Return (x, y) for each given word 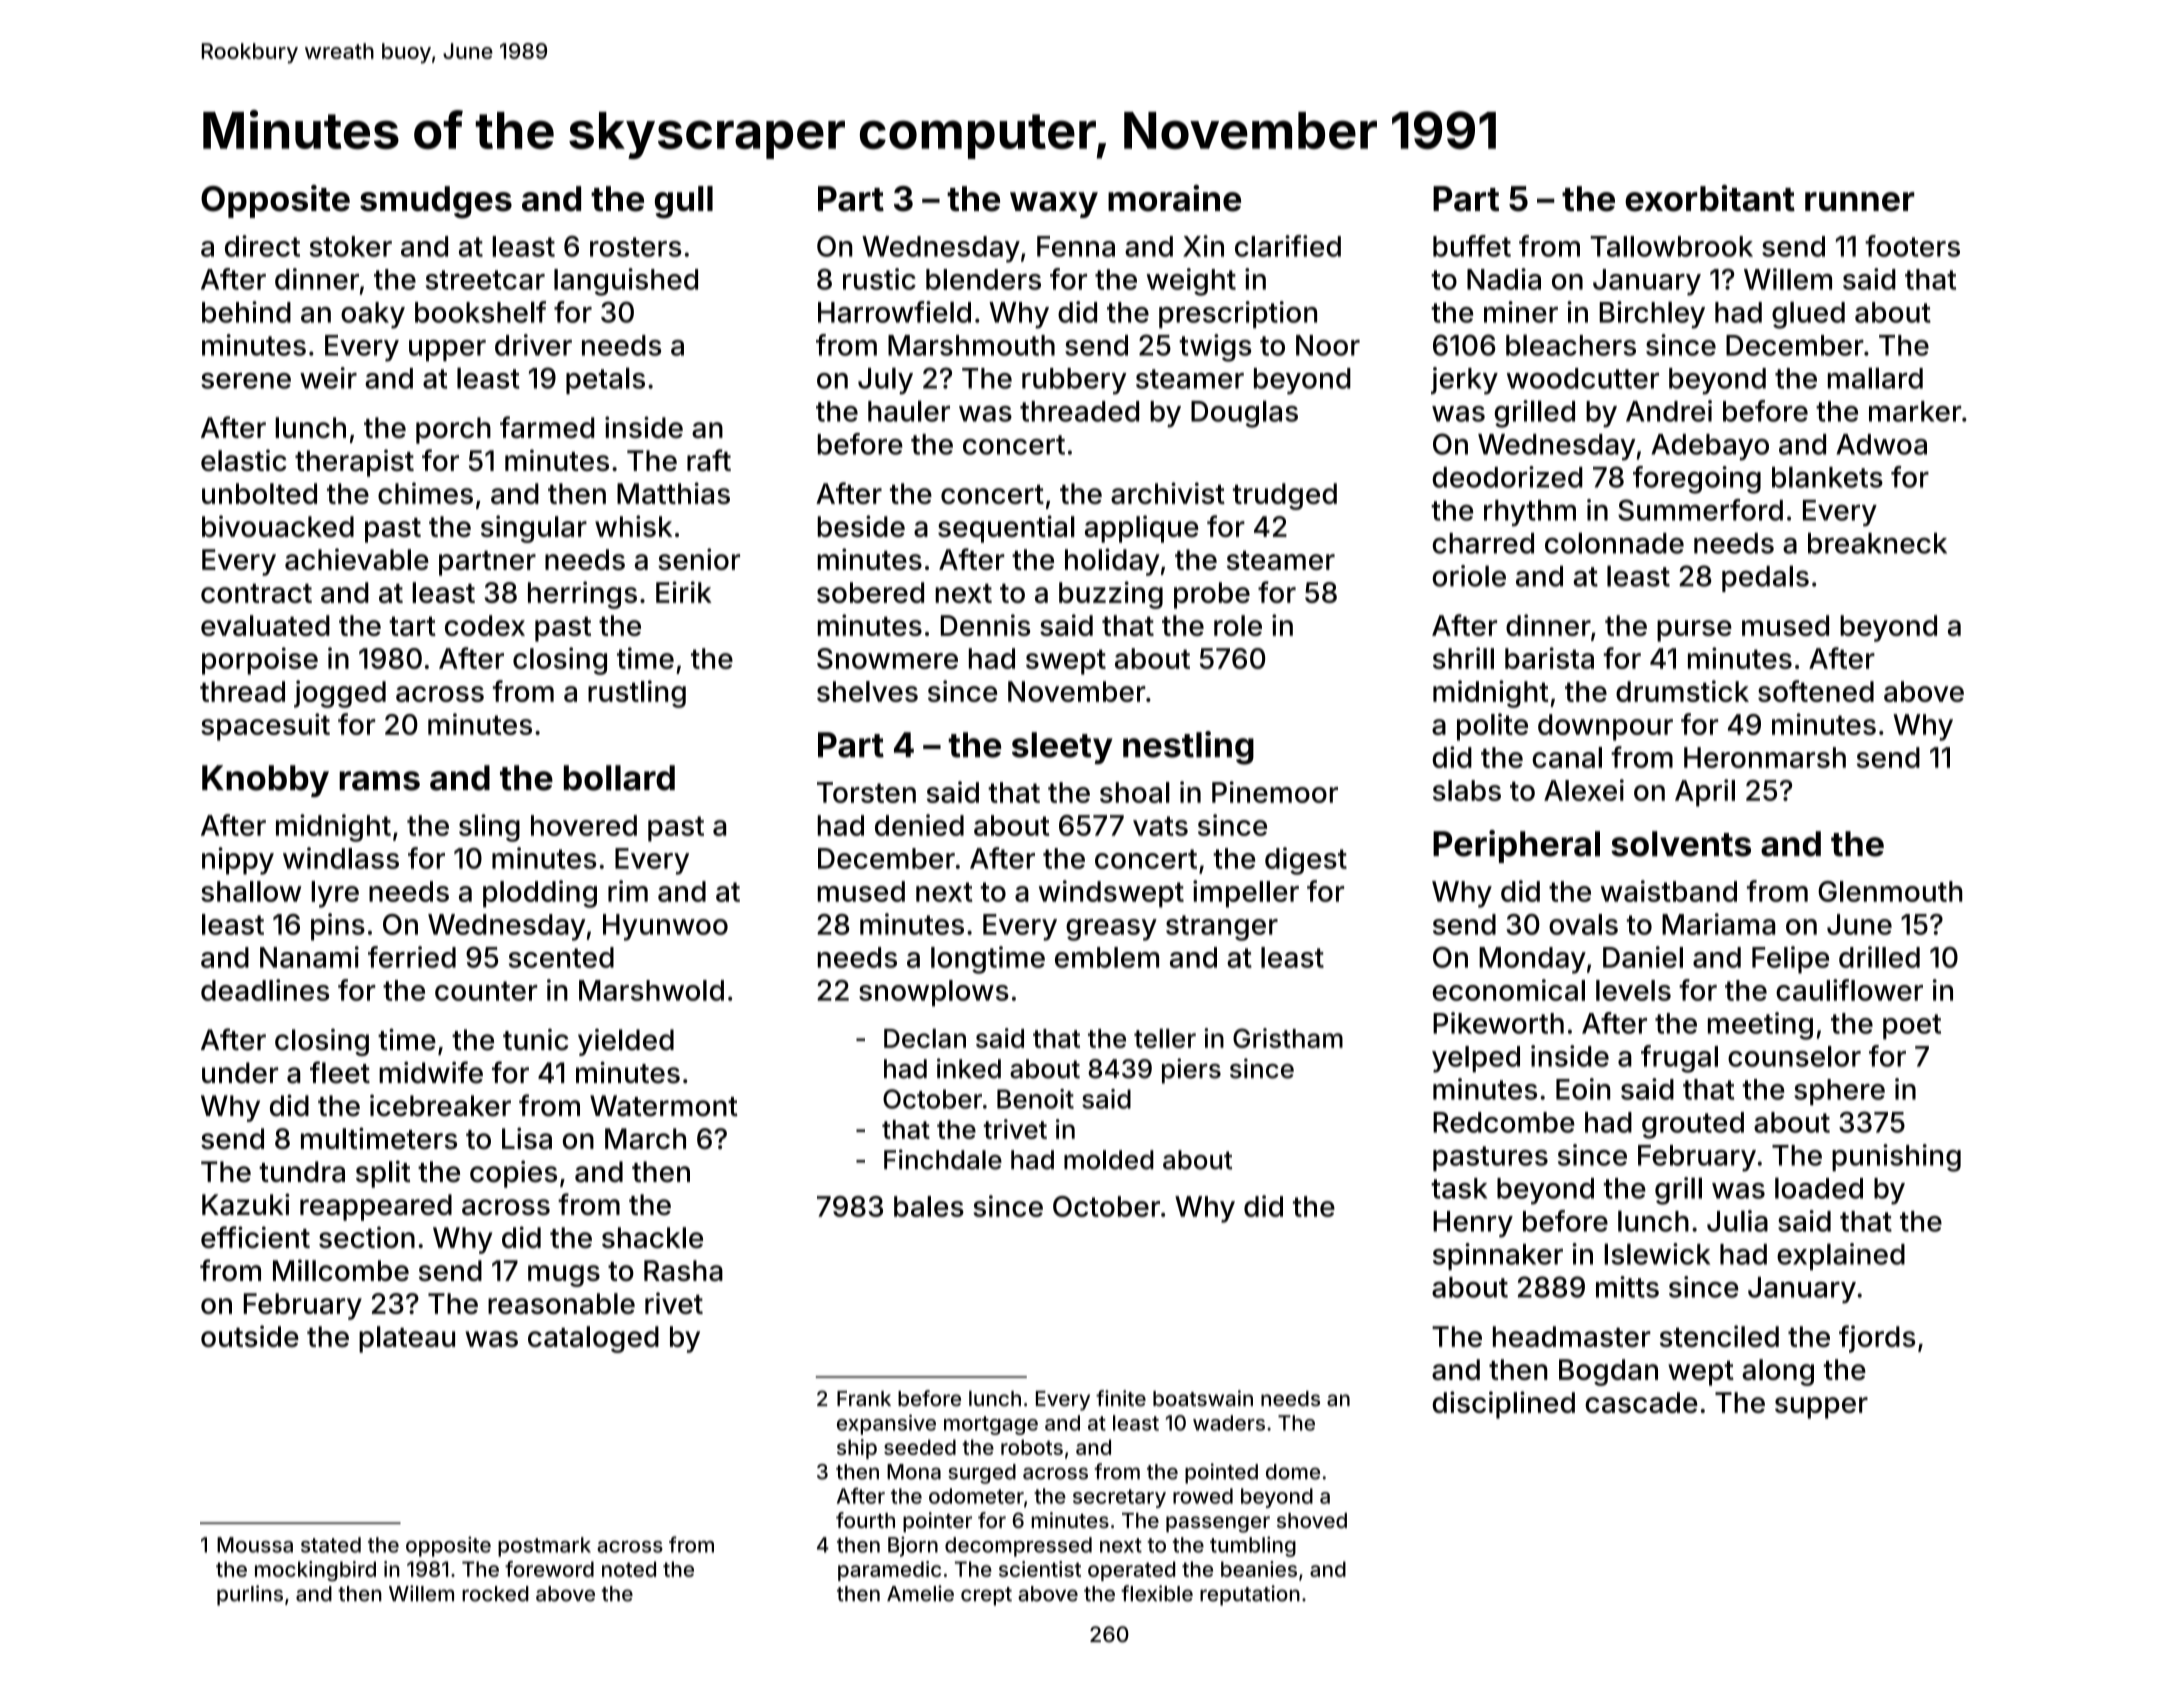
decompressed (1018, 1547)
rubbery (1074, 381)
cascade (1641, 1402)
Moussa (255, 1545)
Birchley (1652, 315)
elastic (244, 460)
